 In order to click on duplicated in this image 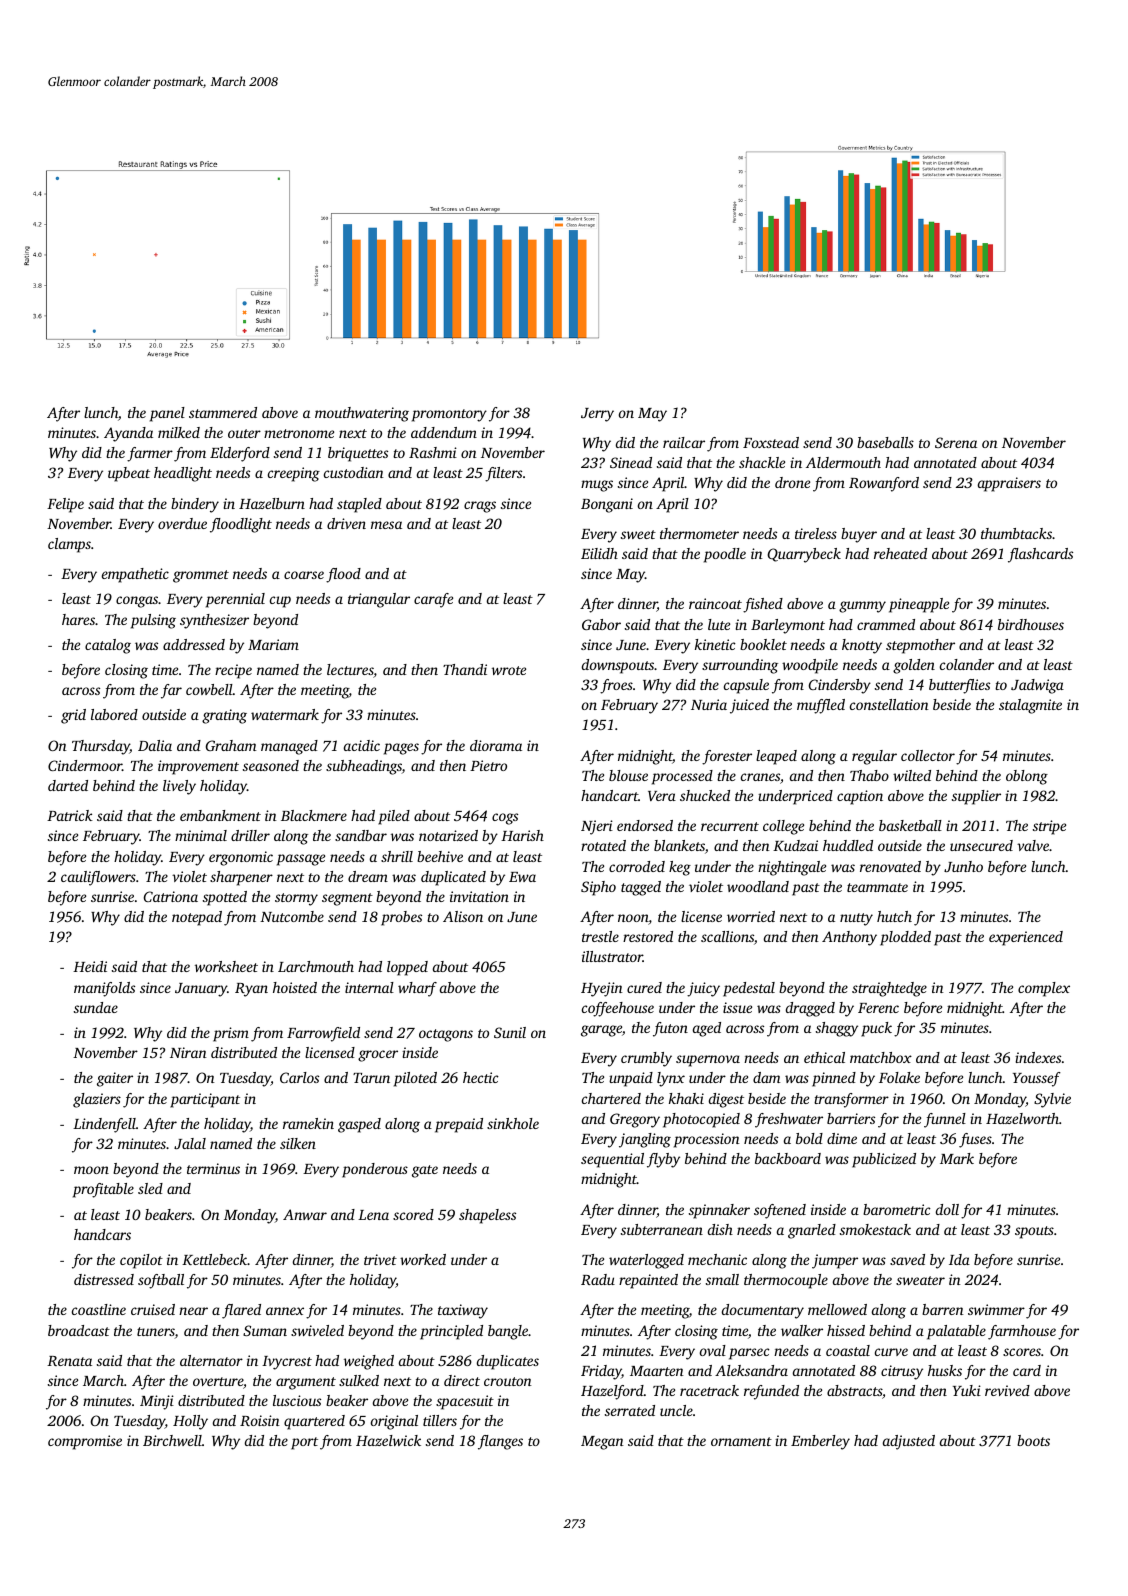, I will do `click(453, 878)`.
